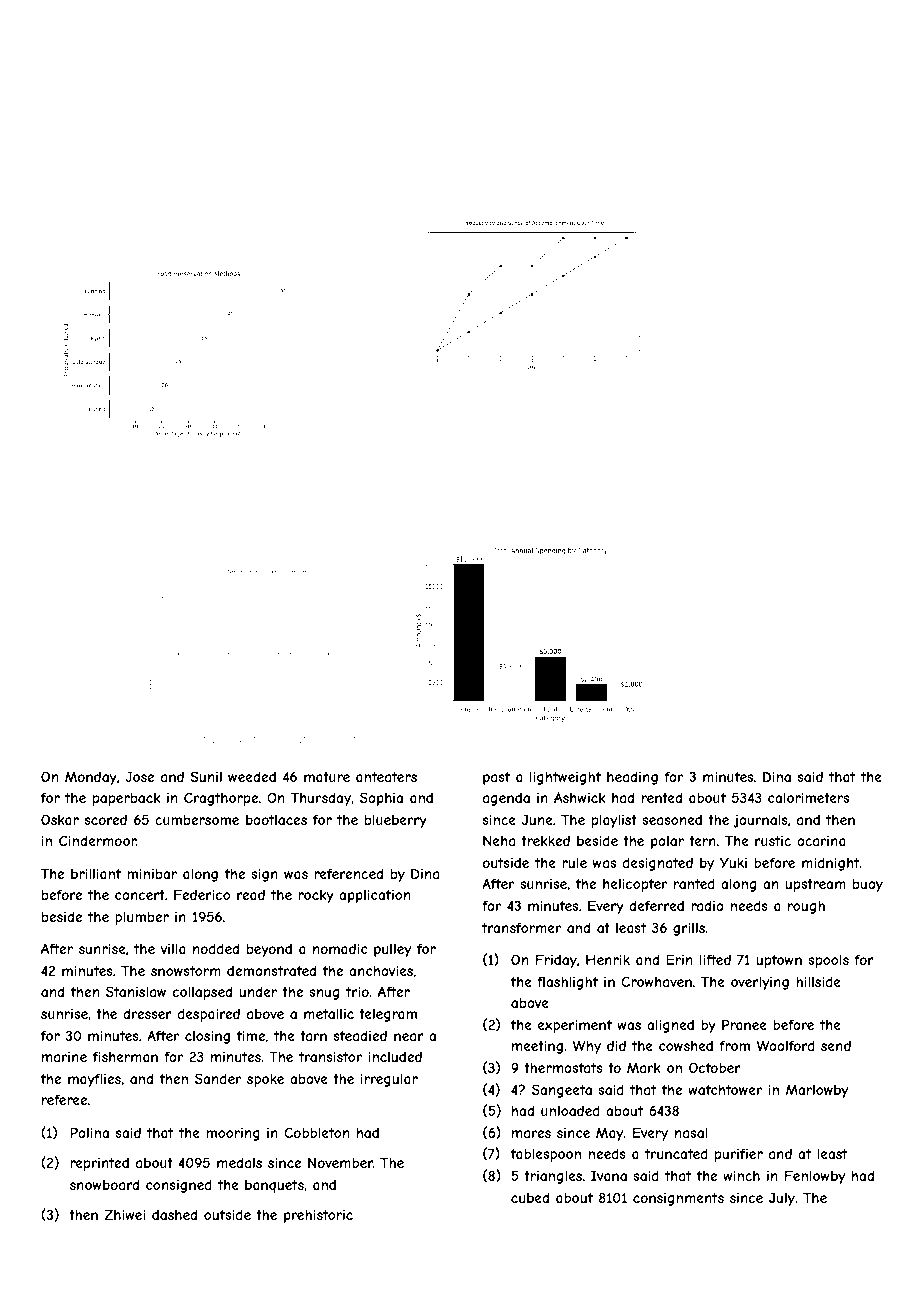 The image size is (924, 1308). Describe the element at coordinates (521, 927) in the page. I see `transformer` at that location.
